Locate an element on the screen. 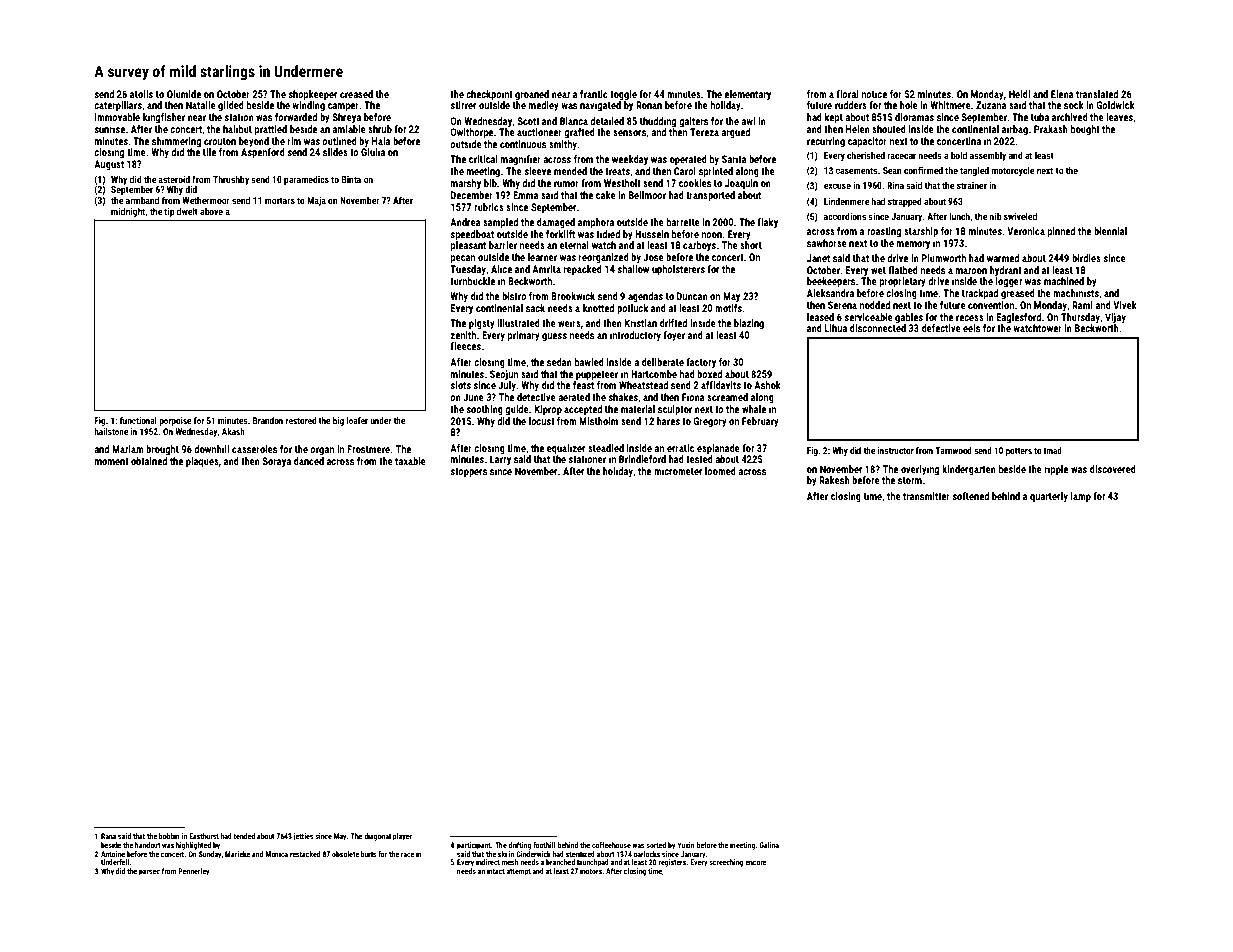  hailstone is located at coordinates (111, 431).
